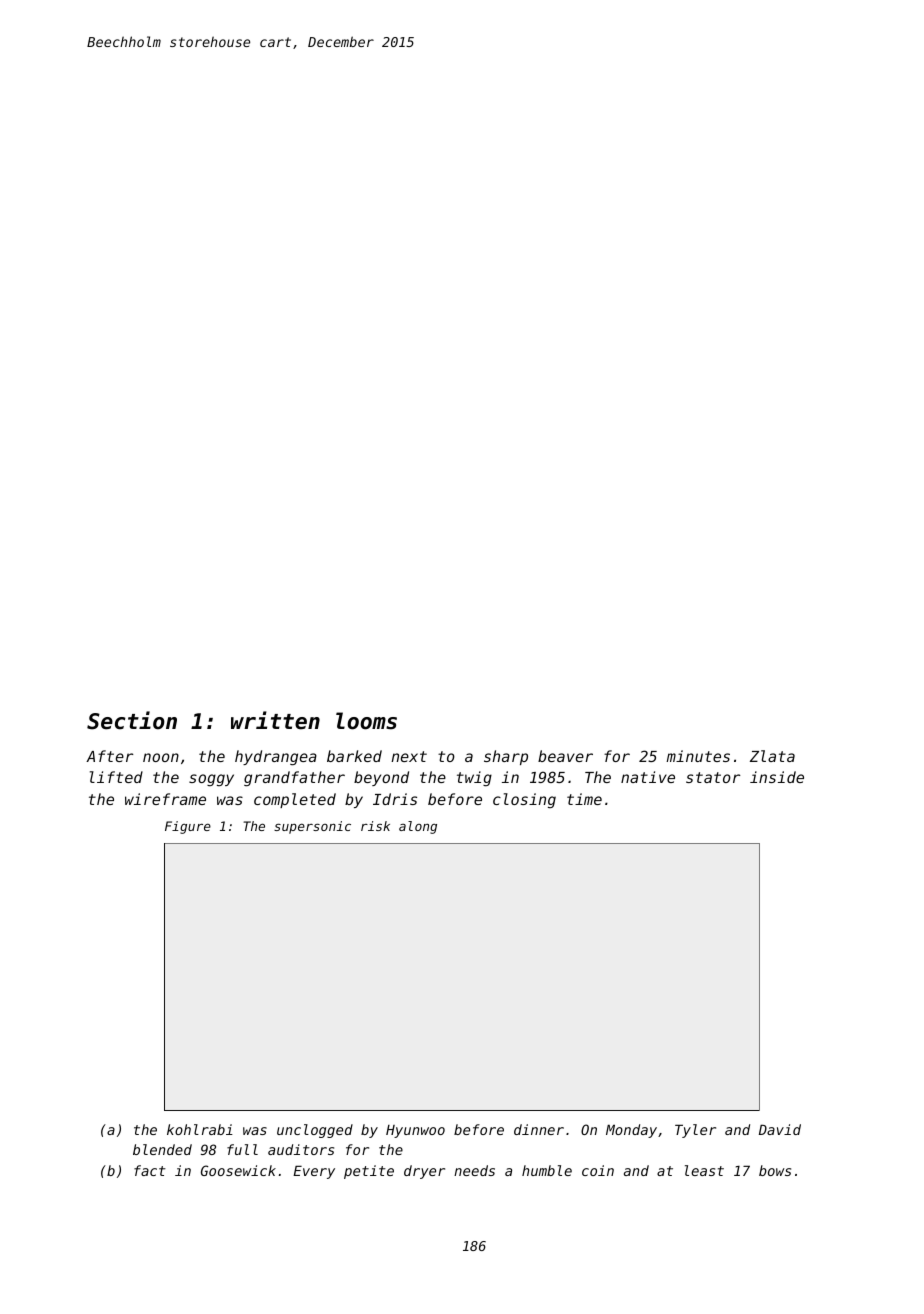  I want to click on unclogged, so click(315, 1131).
